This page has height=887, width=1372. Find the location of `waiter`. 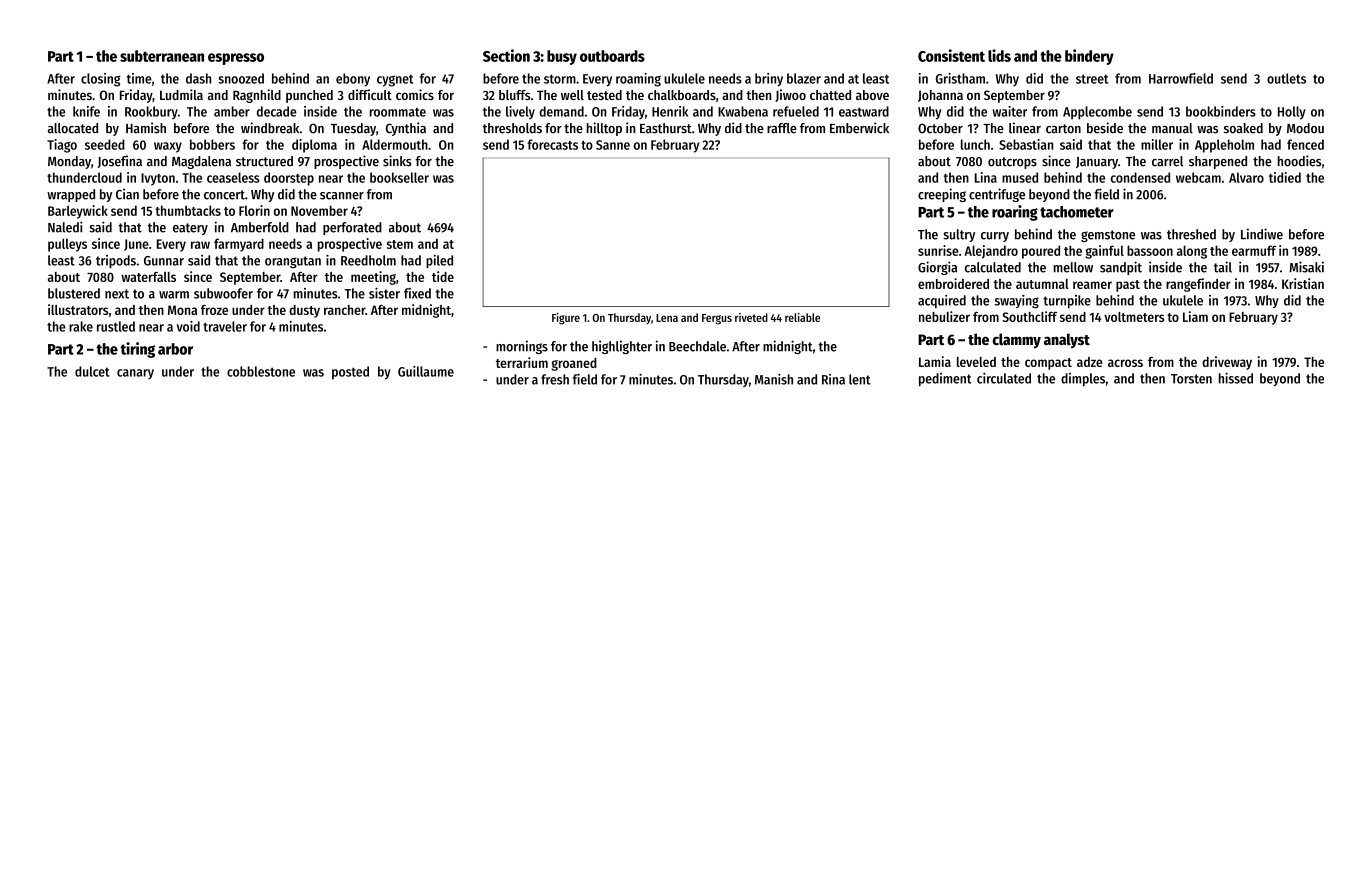

waiter is located at coordinates (1010, 111).
